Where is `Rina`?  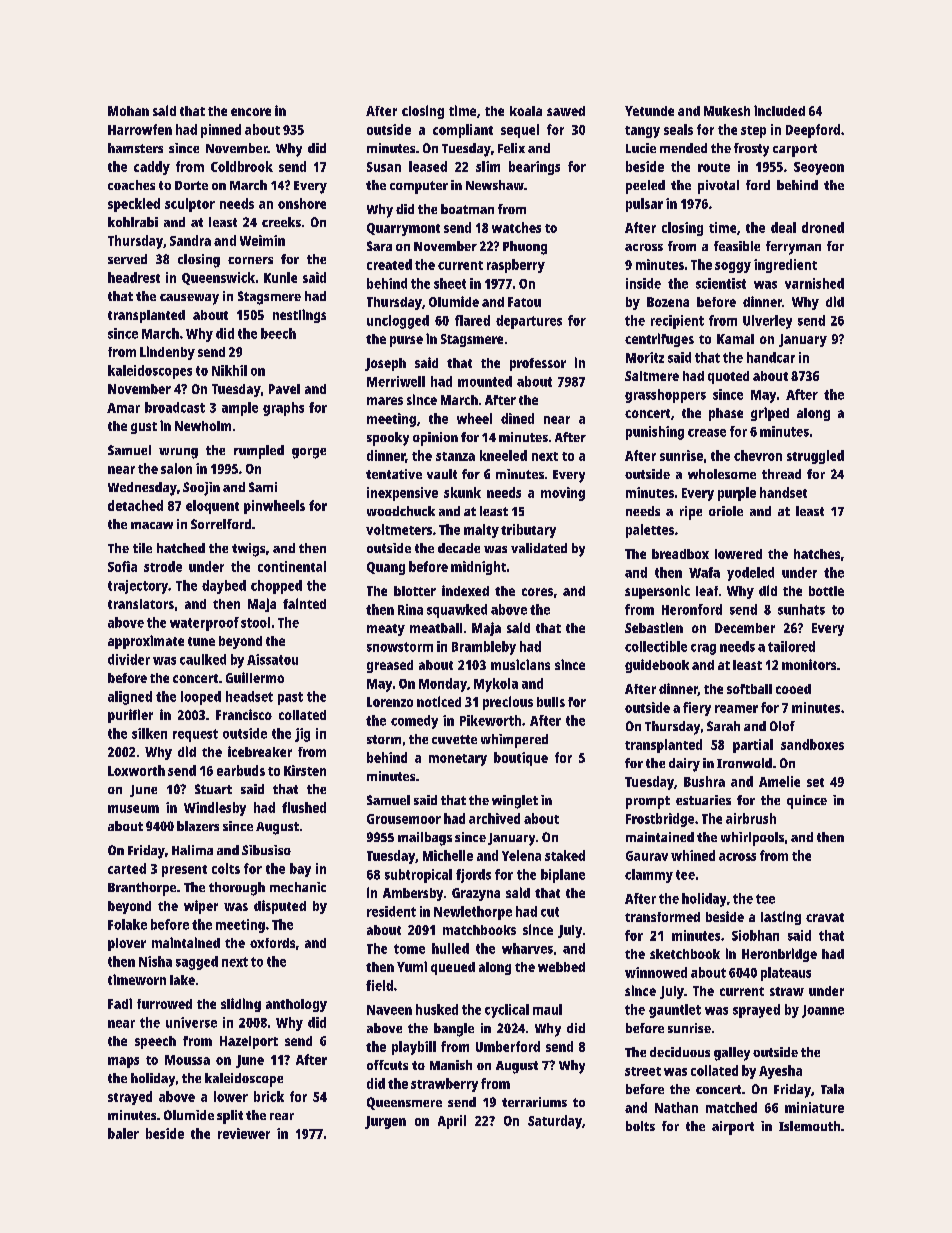
Rina is located at coordinates (410, 609).
